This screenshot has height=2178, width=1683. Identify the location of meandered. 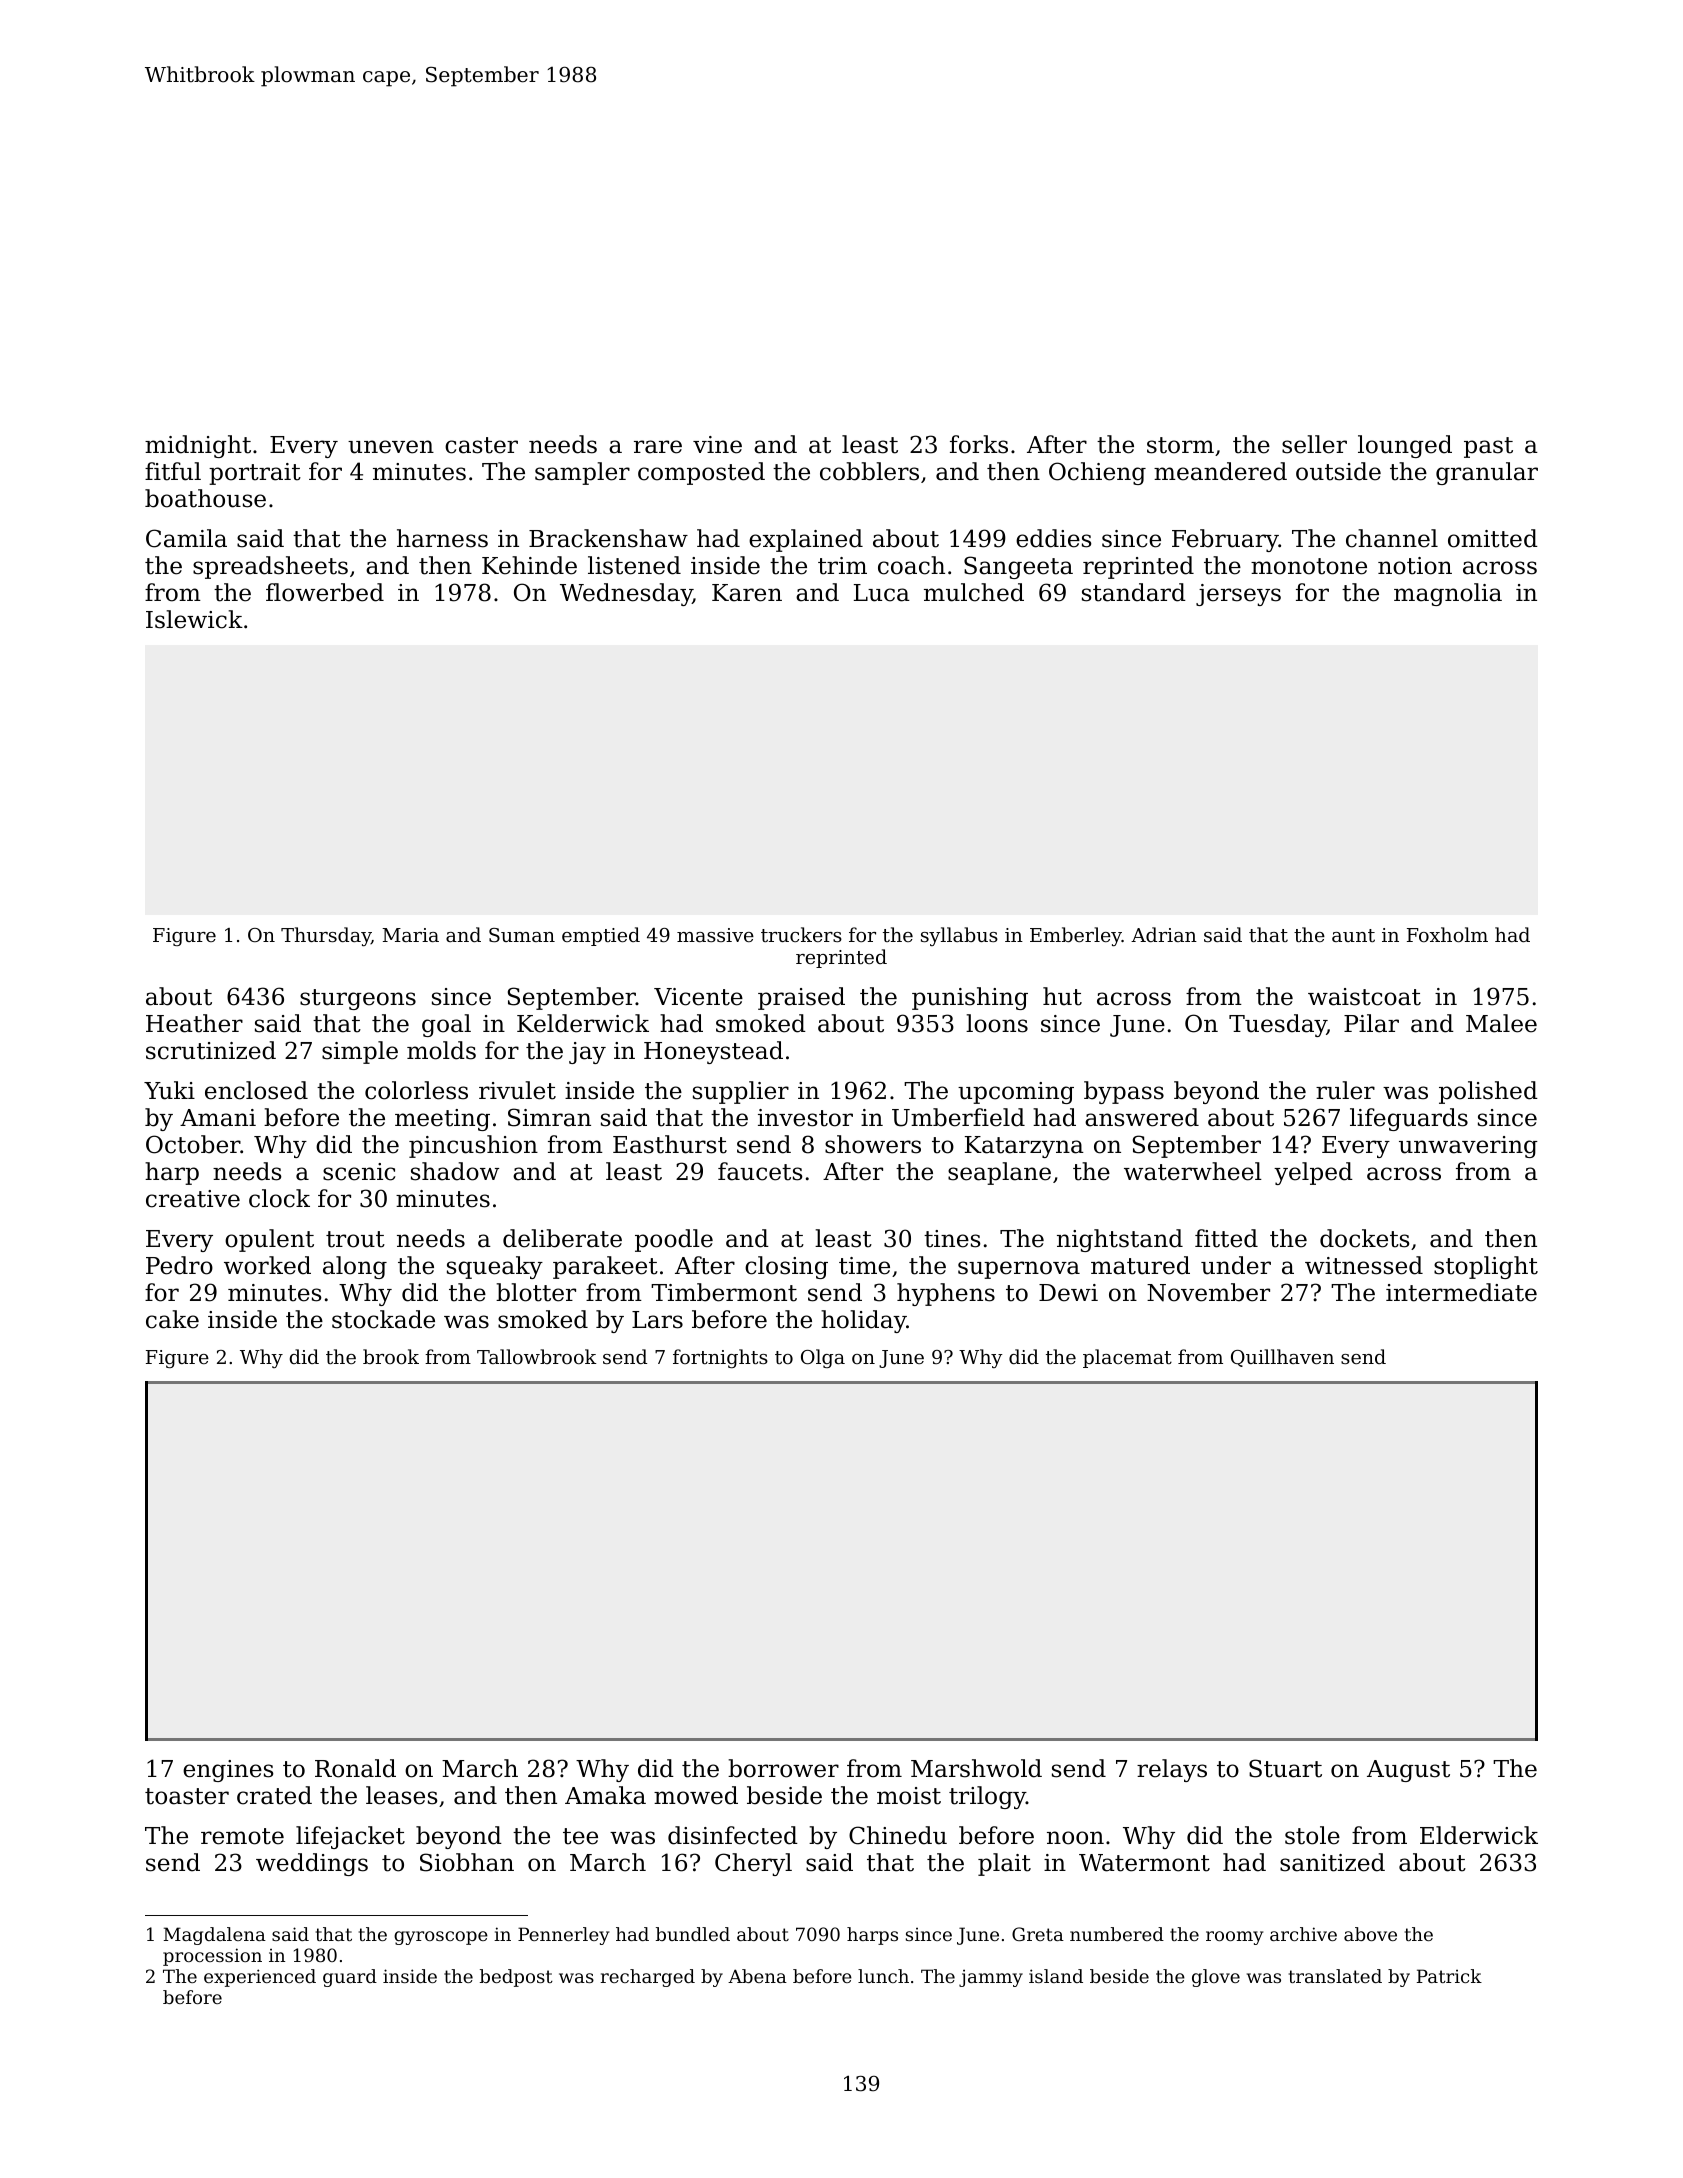
(1220, 471).
